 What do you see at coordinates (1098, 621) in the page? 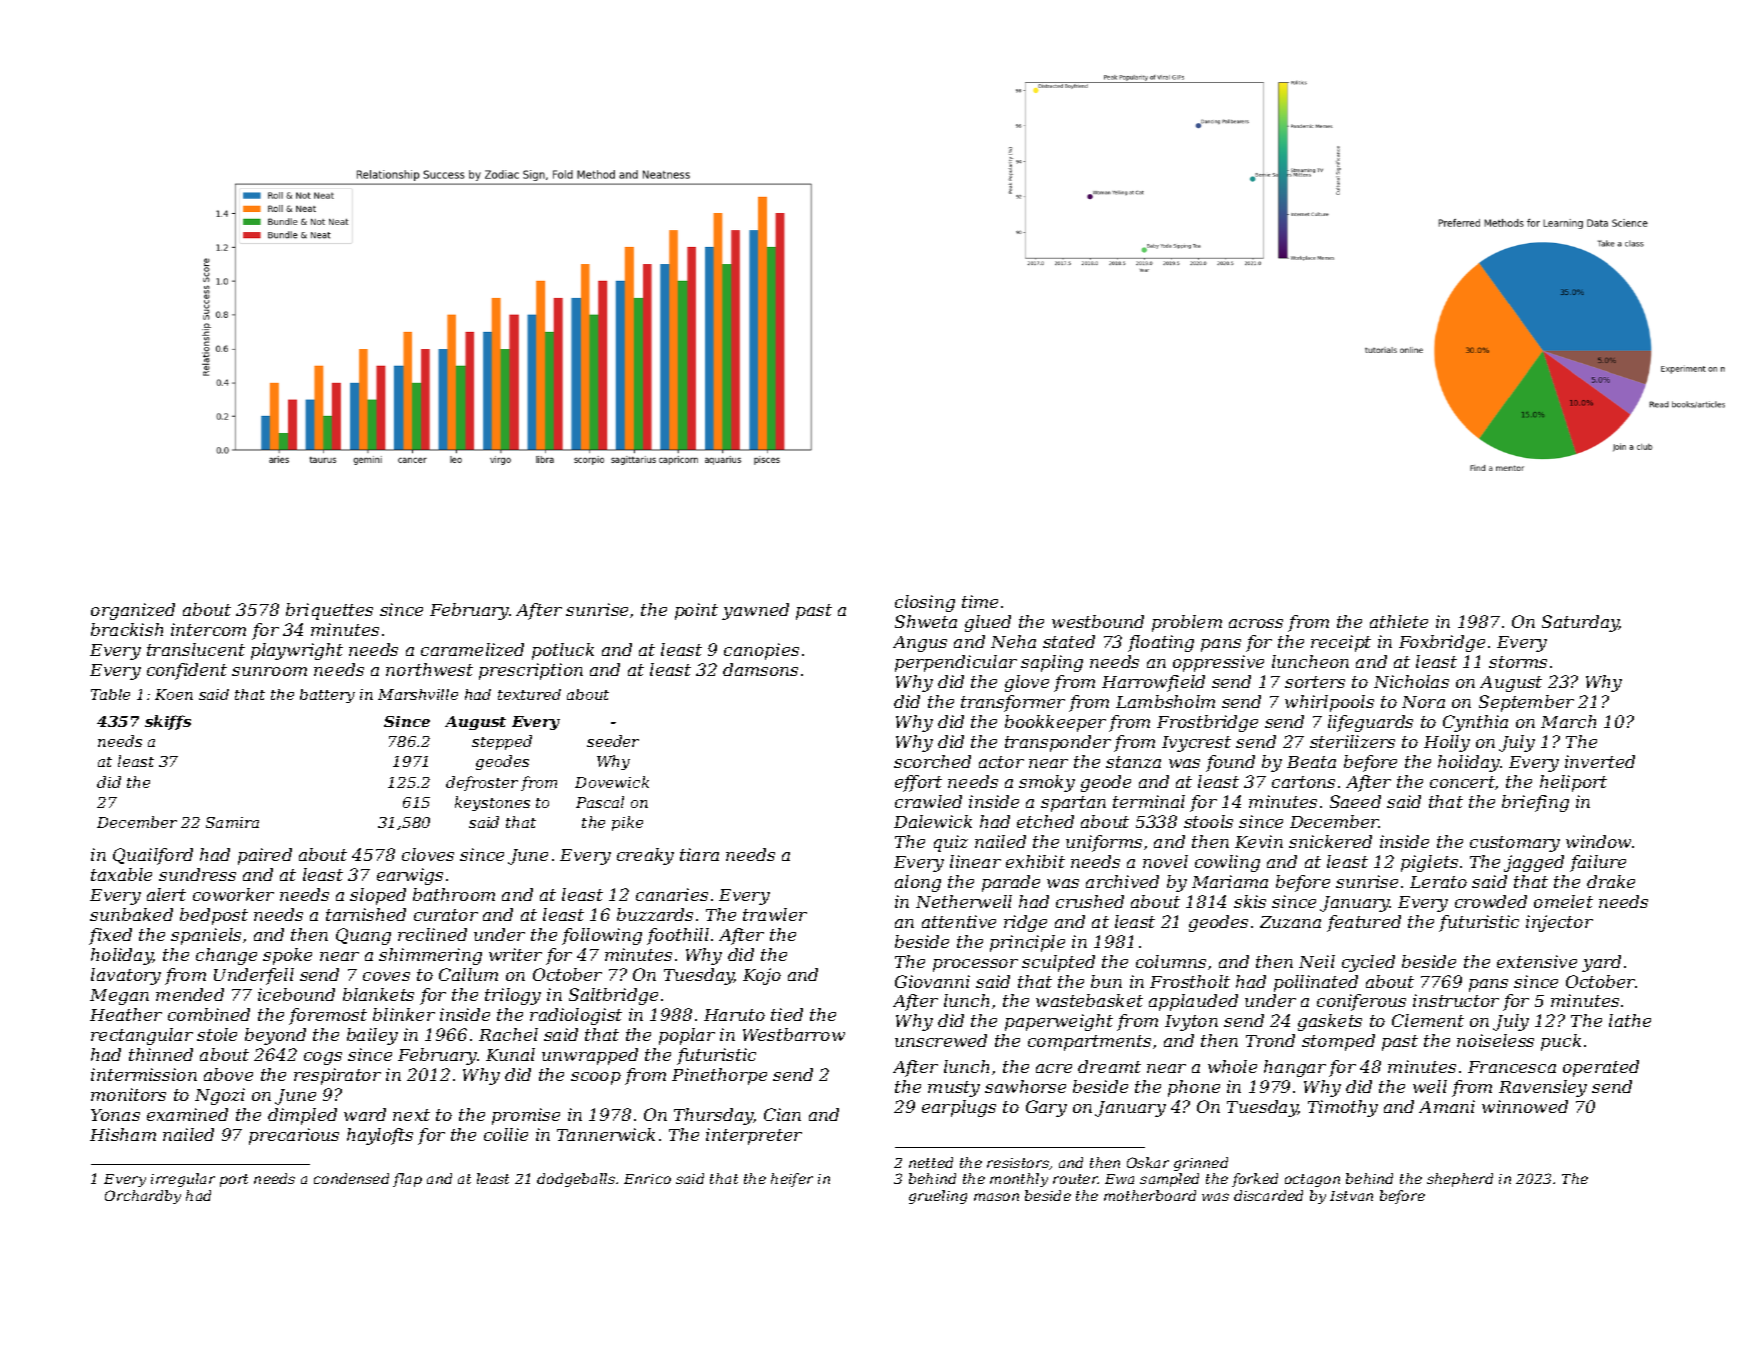
I see `westbound` at bounding box center [1098, 621].
